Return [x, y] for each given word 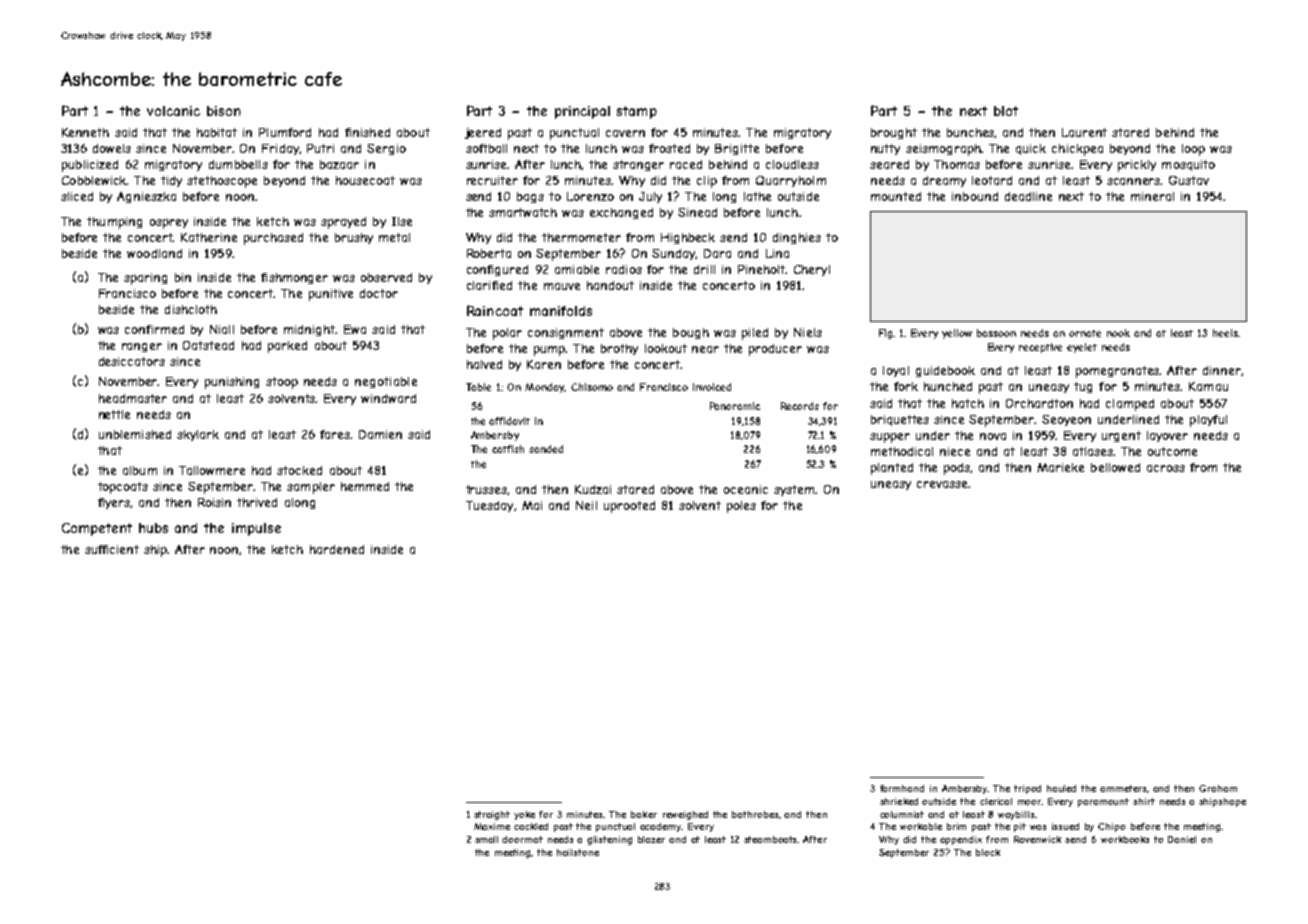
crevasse [942, 484]
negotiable [386, 382]
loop [1193, 150]
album [140, 470]
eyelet [1082, 348]
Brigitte [737, 149]
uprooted [629, 507]
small [486, 839]
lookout [666, 348]
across [1166, 468]
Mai [532, 505]
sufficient [112, 549]
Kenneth [85, 132]
